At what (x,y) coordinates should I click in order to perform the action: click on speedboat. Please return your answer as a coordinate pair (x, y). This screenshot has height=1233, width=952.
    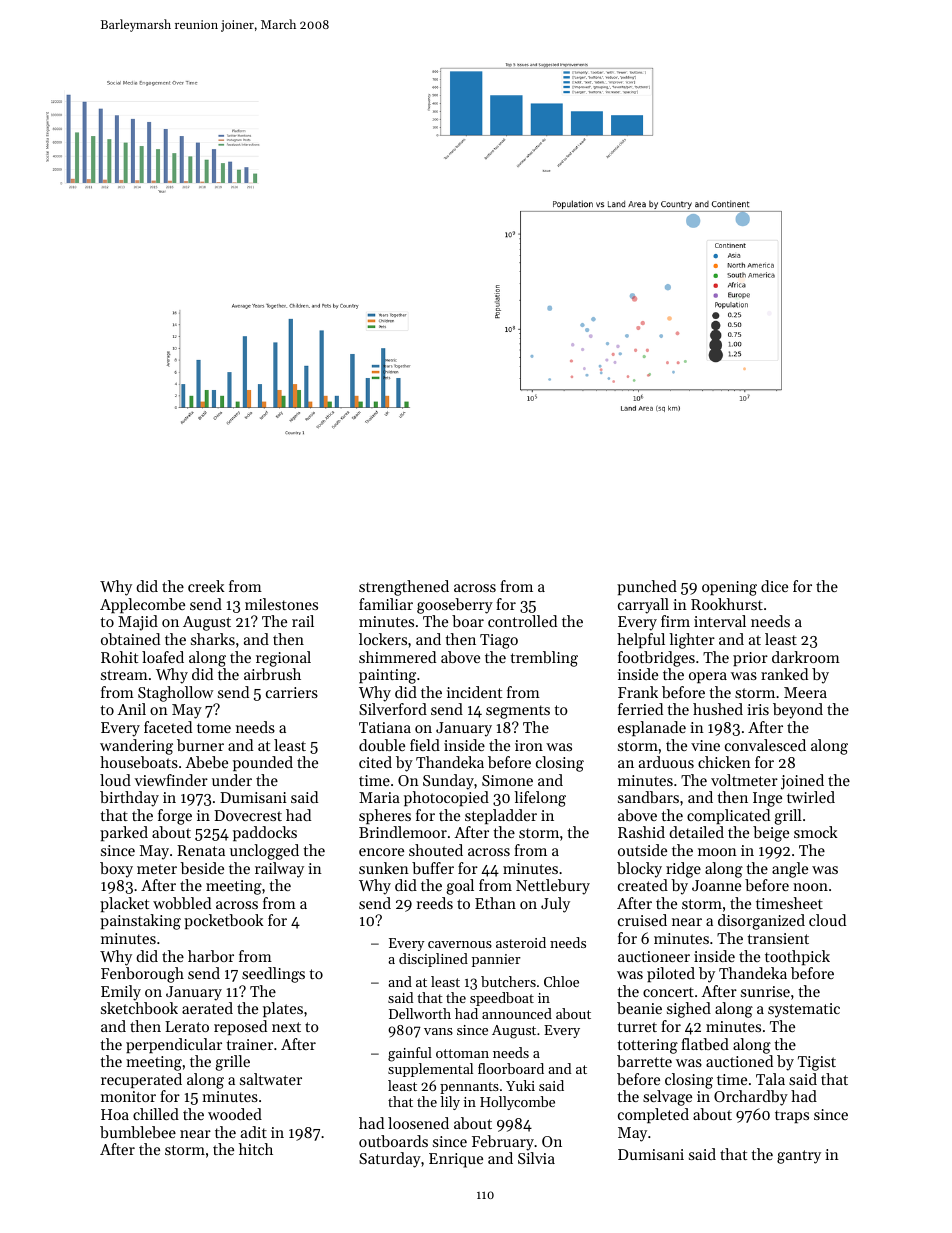
    Looking at the image, I should click on (502, 999).
